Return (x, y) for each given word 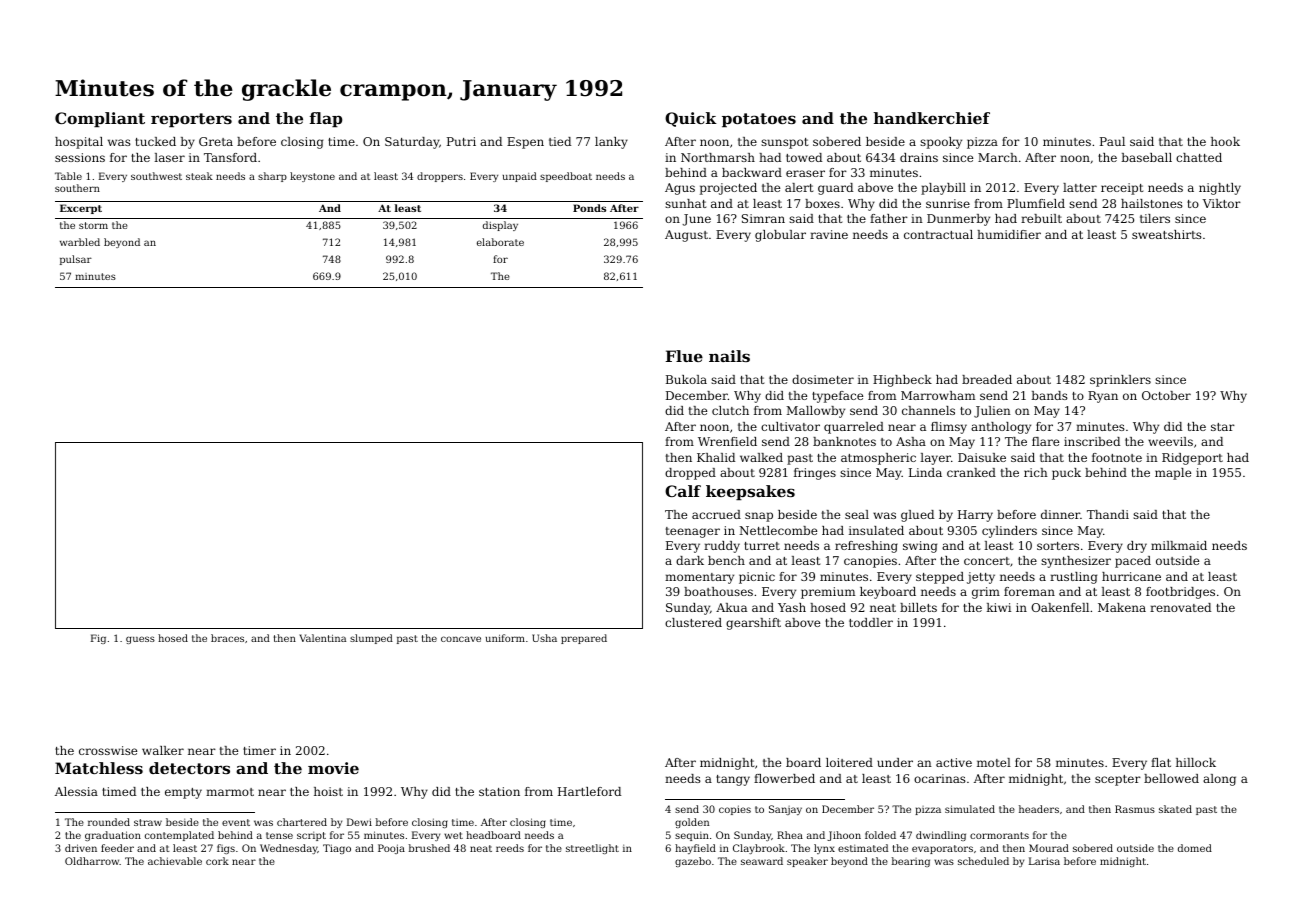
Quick (691, 119)
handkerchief (932, 118)
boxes (822, 203)
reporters (191, 120)
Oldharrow (92, 861)
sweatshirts (1167, 234)
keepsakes (750, 492)
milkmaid (1179, 545)
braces (227, 638)
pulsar (76, 260)
